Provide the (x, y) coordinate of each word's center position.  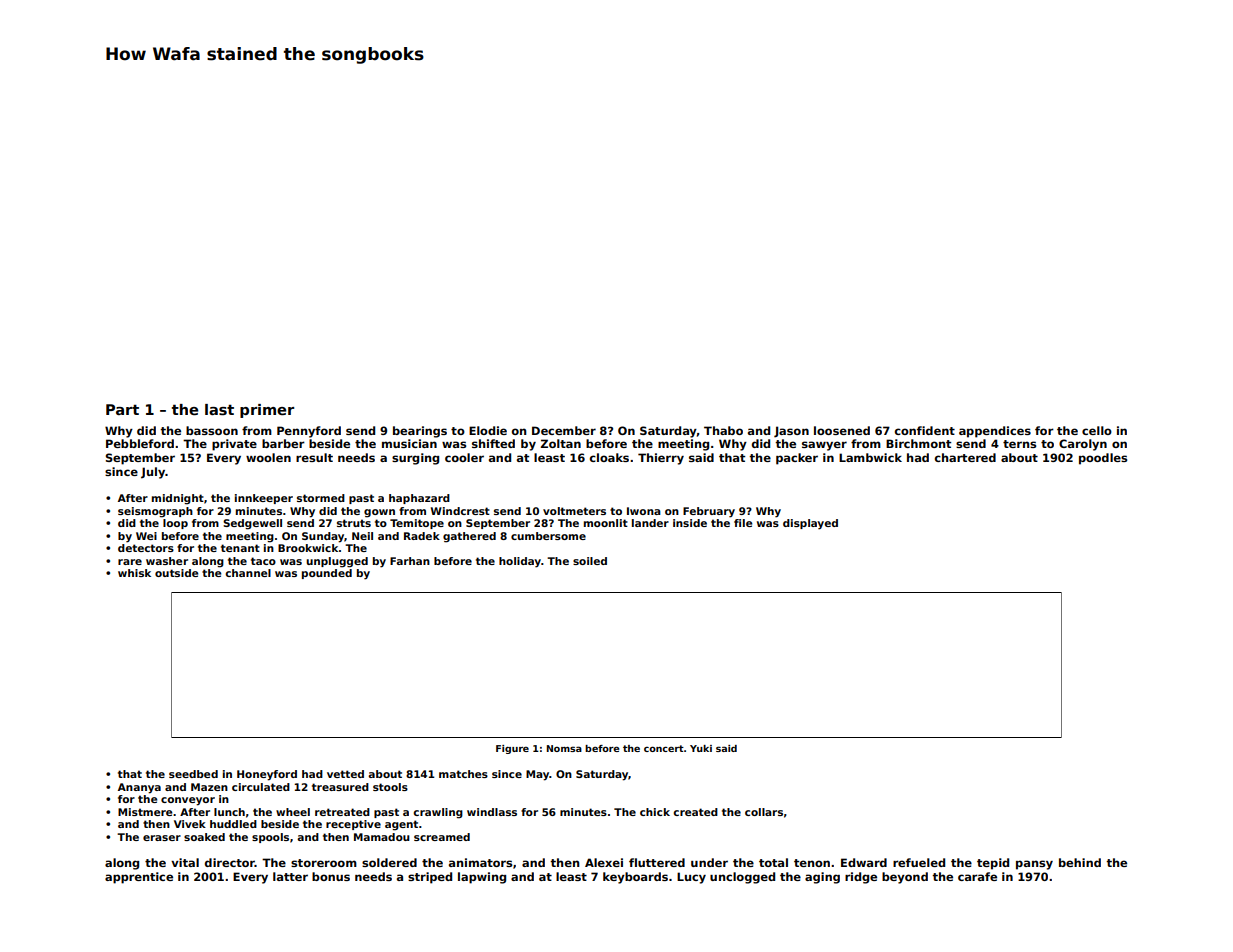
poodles (1103, 459)
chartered (965, 457)
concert (664, 748)
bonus (331, 876)
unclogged (742, 878)
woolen (268, 457)
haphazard (419, 499)
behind (1080, 862)
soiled (590, 561)
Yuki (701, 748)
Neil (362, 536)
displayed (810, 524)
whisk (134, 573)
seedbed (193, 774)
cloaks (609, 457)
